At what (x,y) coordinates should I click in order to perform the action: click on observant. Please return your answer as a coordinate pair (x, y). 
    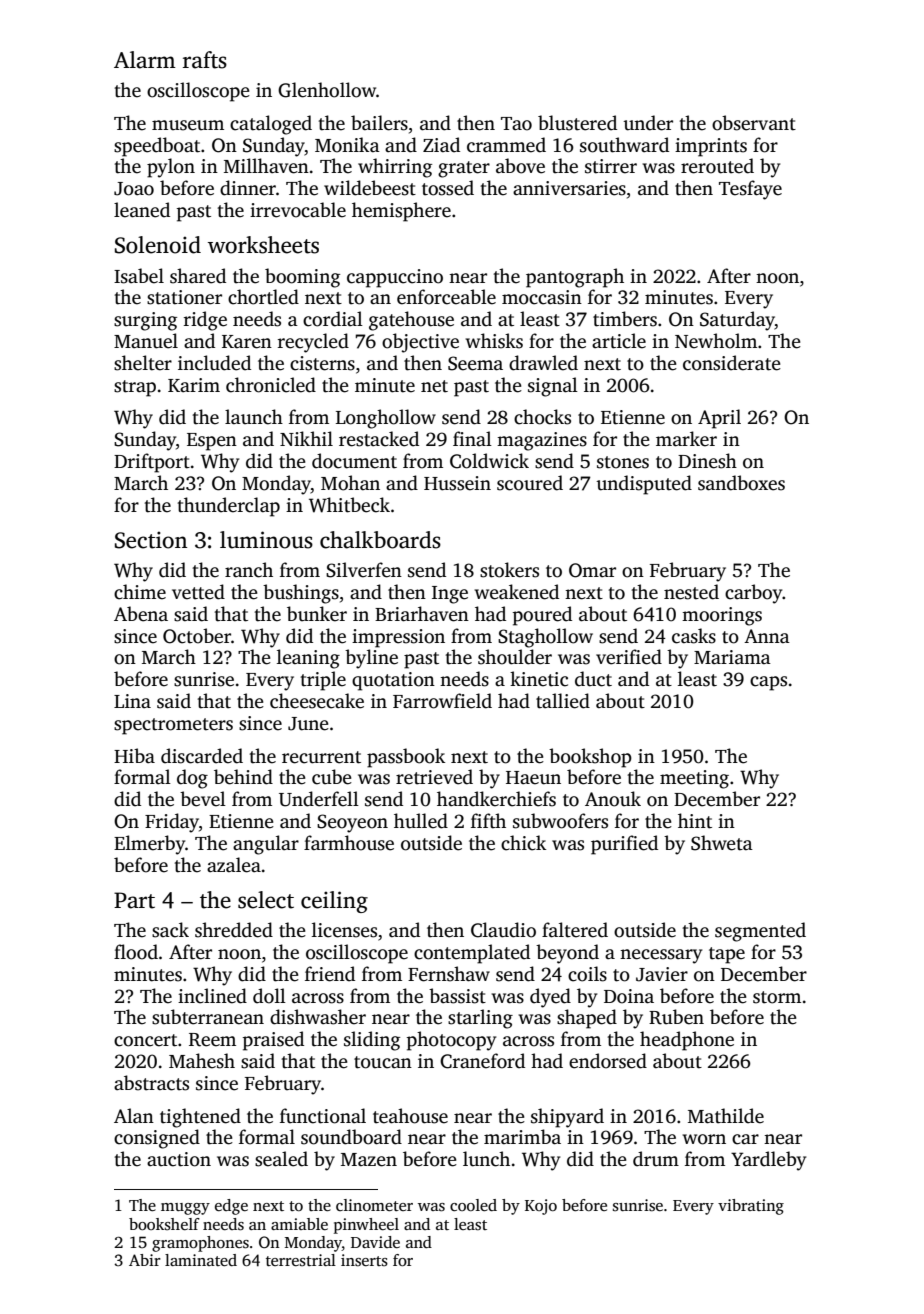
    Looking at the image, I should click on (754, 123).
